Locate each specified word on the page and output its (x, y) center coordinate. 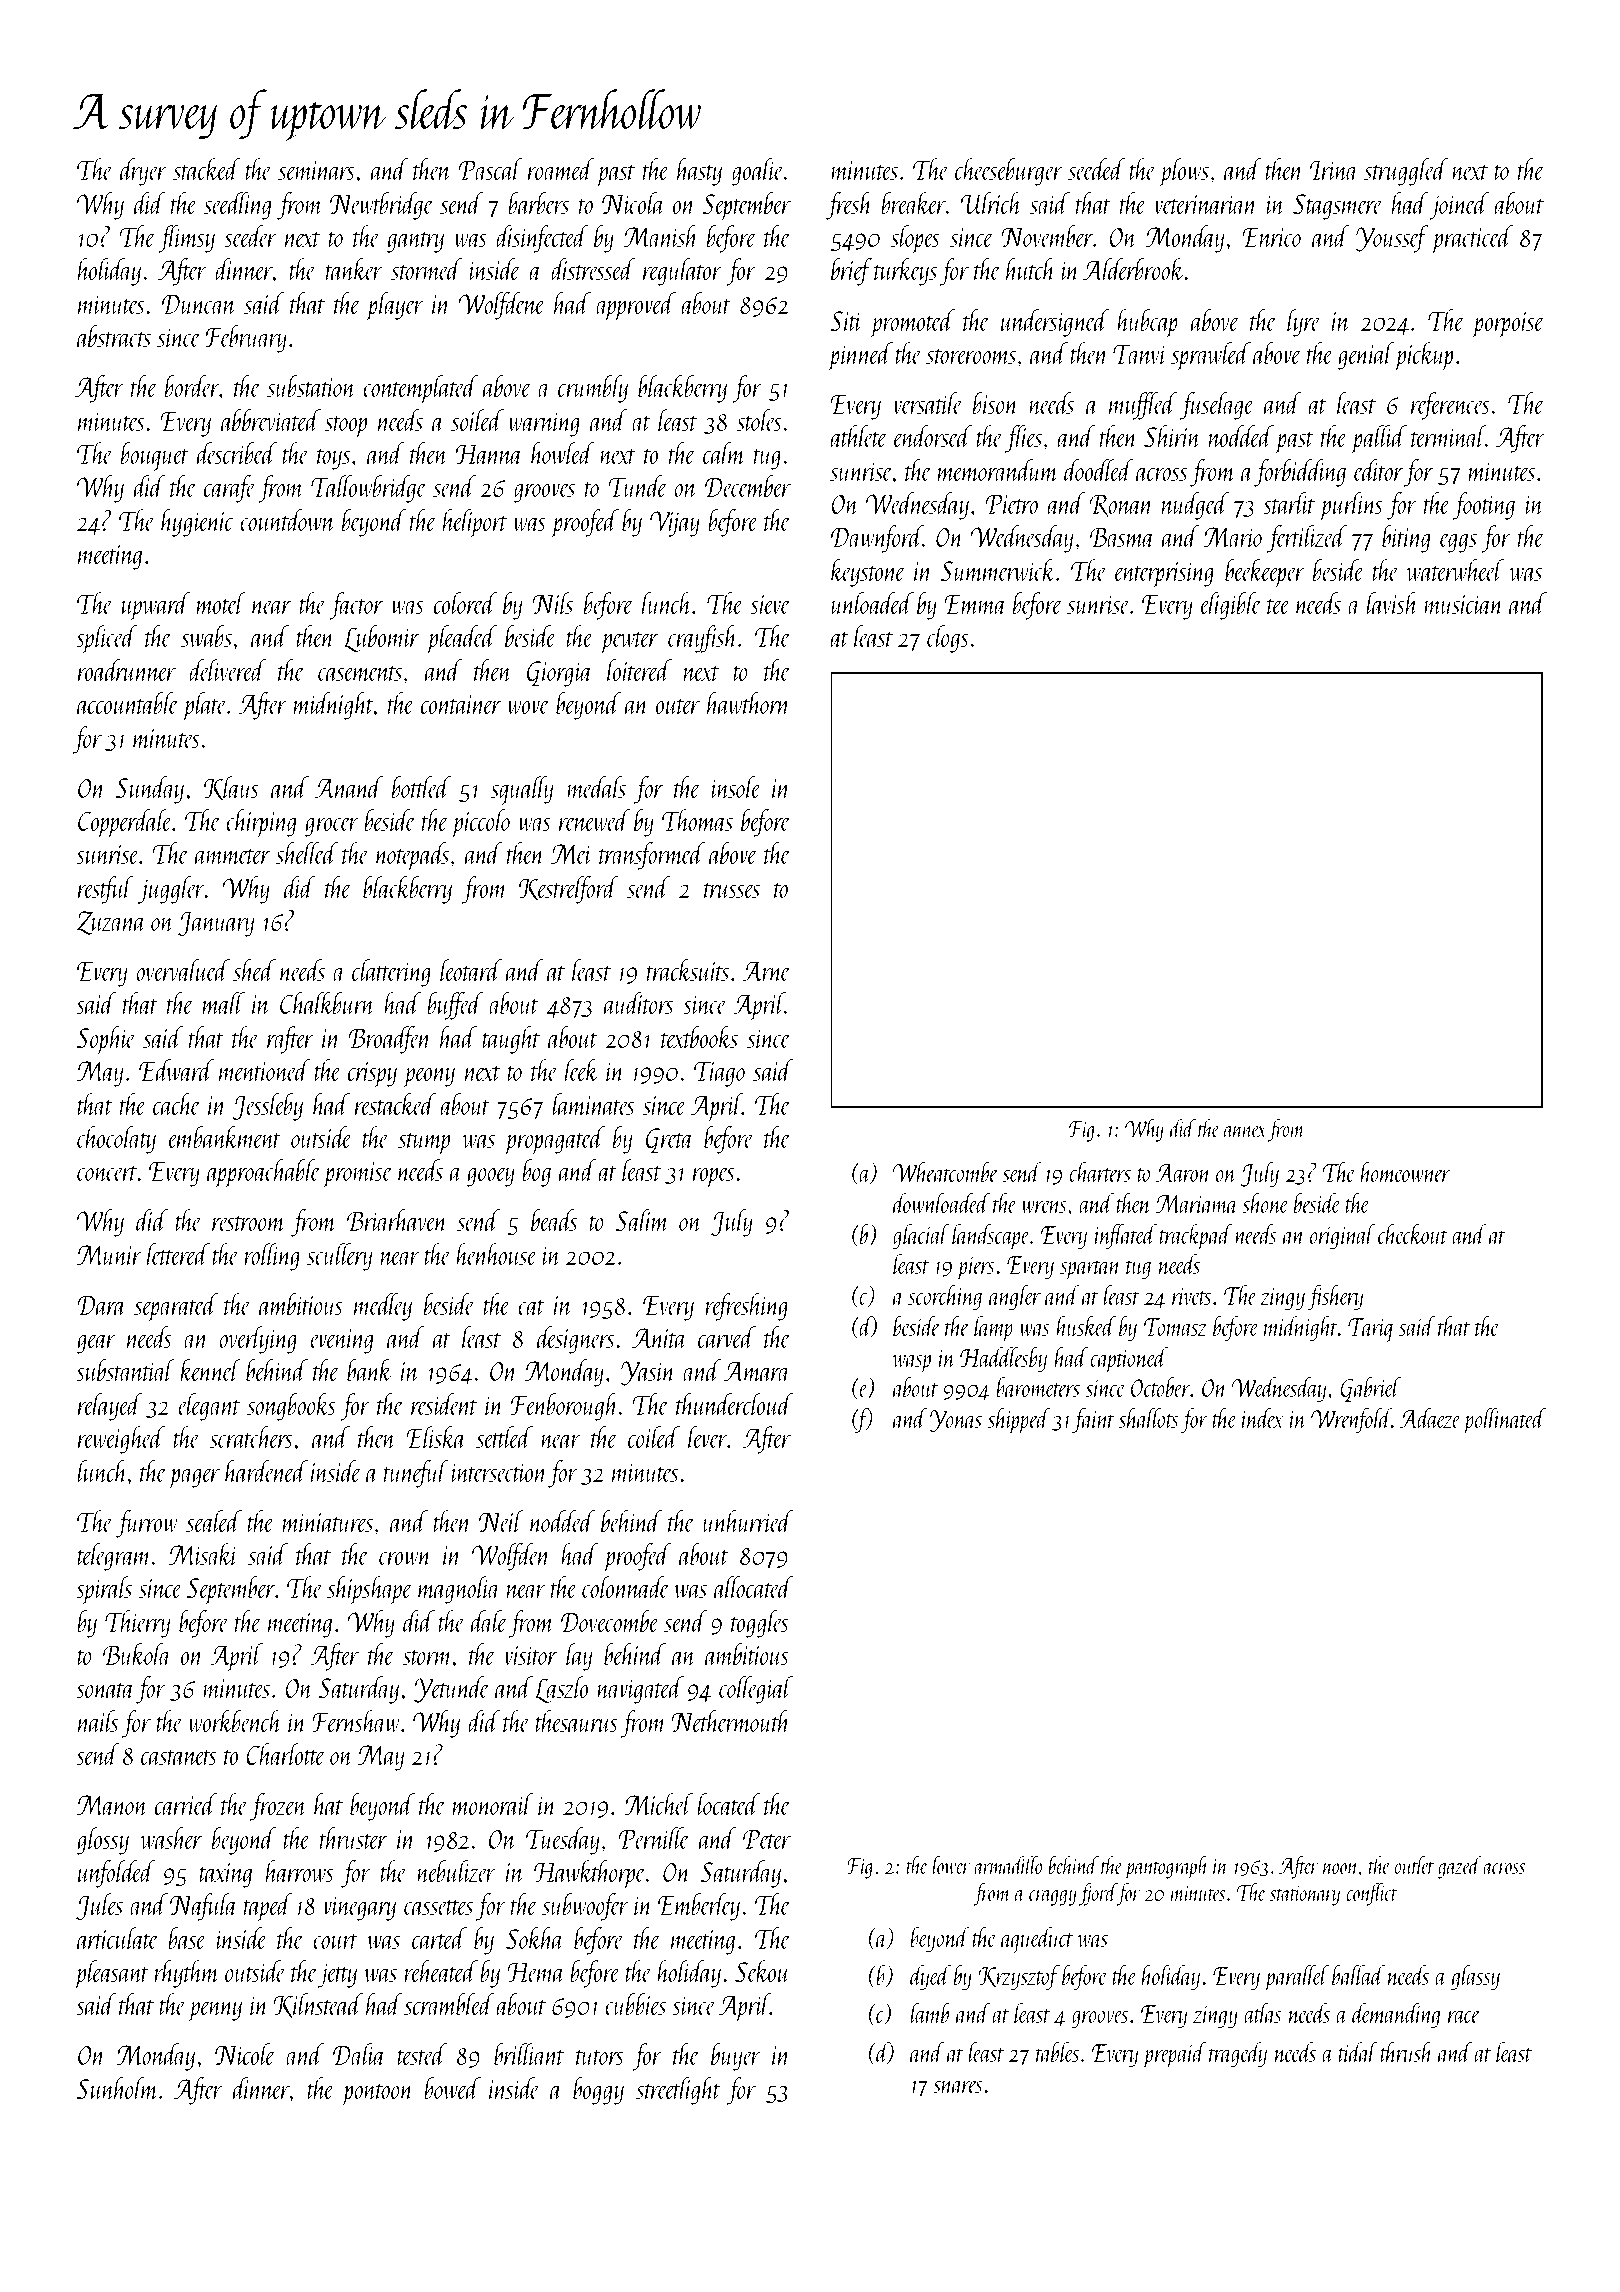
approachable (264, 1173)
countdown (287, 520)
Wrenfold (1351, 1420)
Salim (642, 1220)
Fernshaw (355, 1721)
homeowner (1405, 1172)
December (748, 486)
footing (1484, 506)
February (246, 339)
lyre (1304, 323)
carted (439, 1938)
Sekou (763, 1971)
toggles (760, 1624)
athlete (859, 436)
